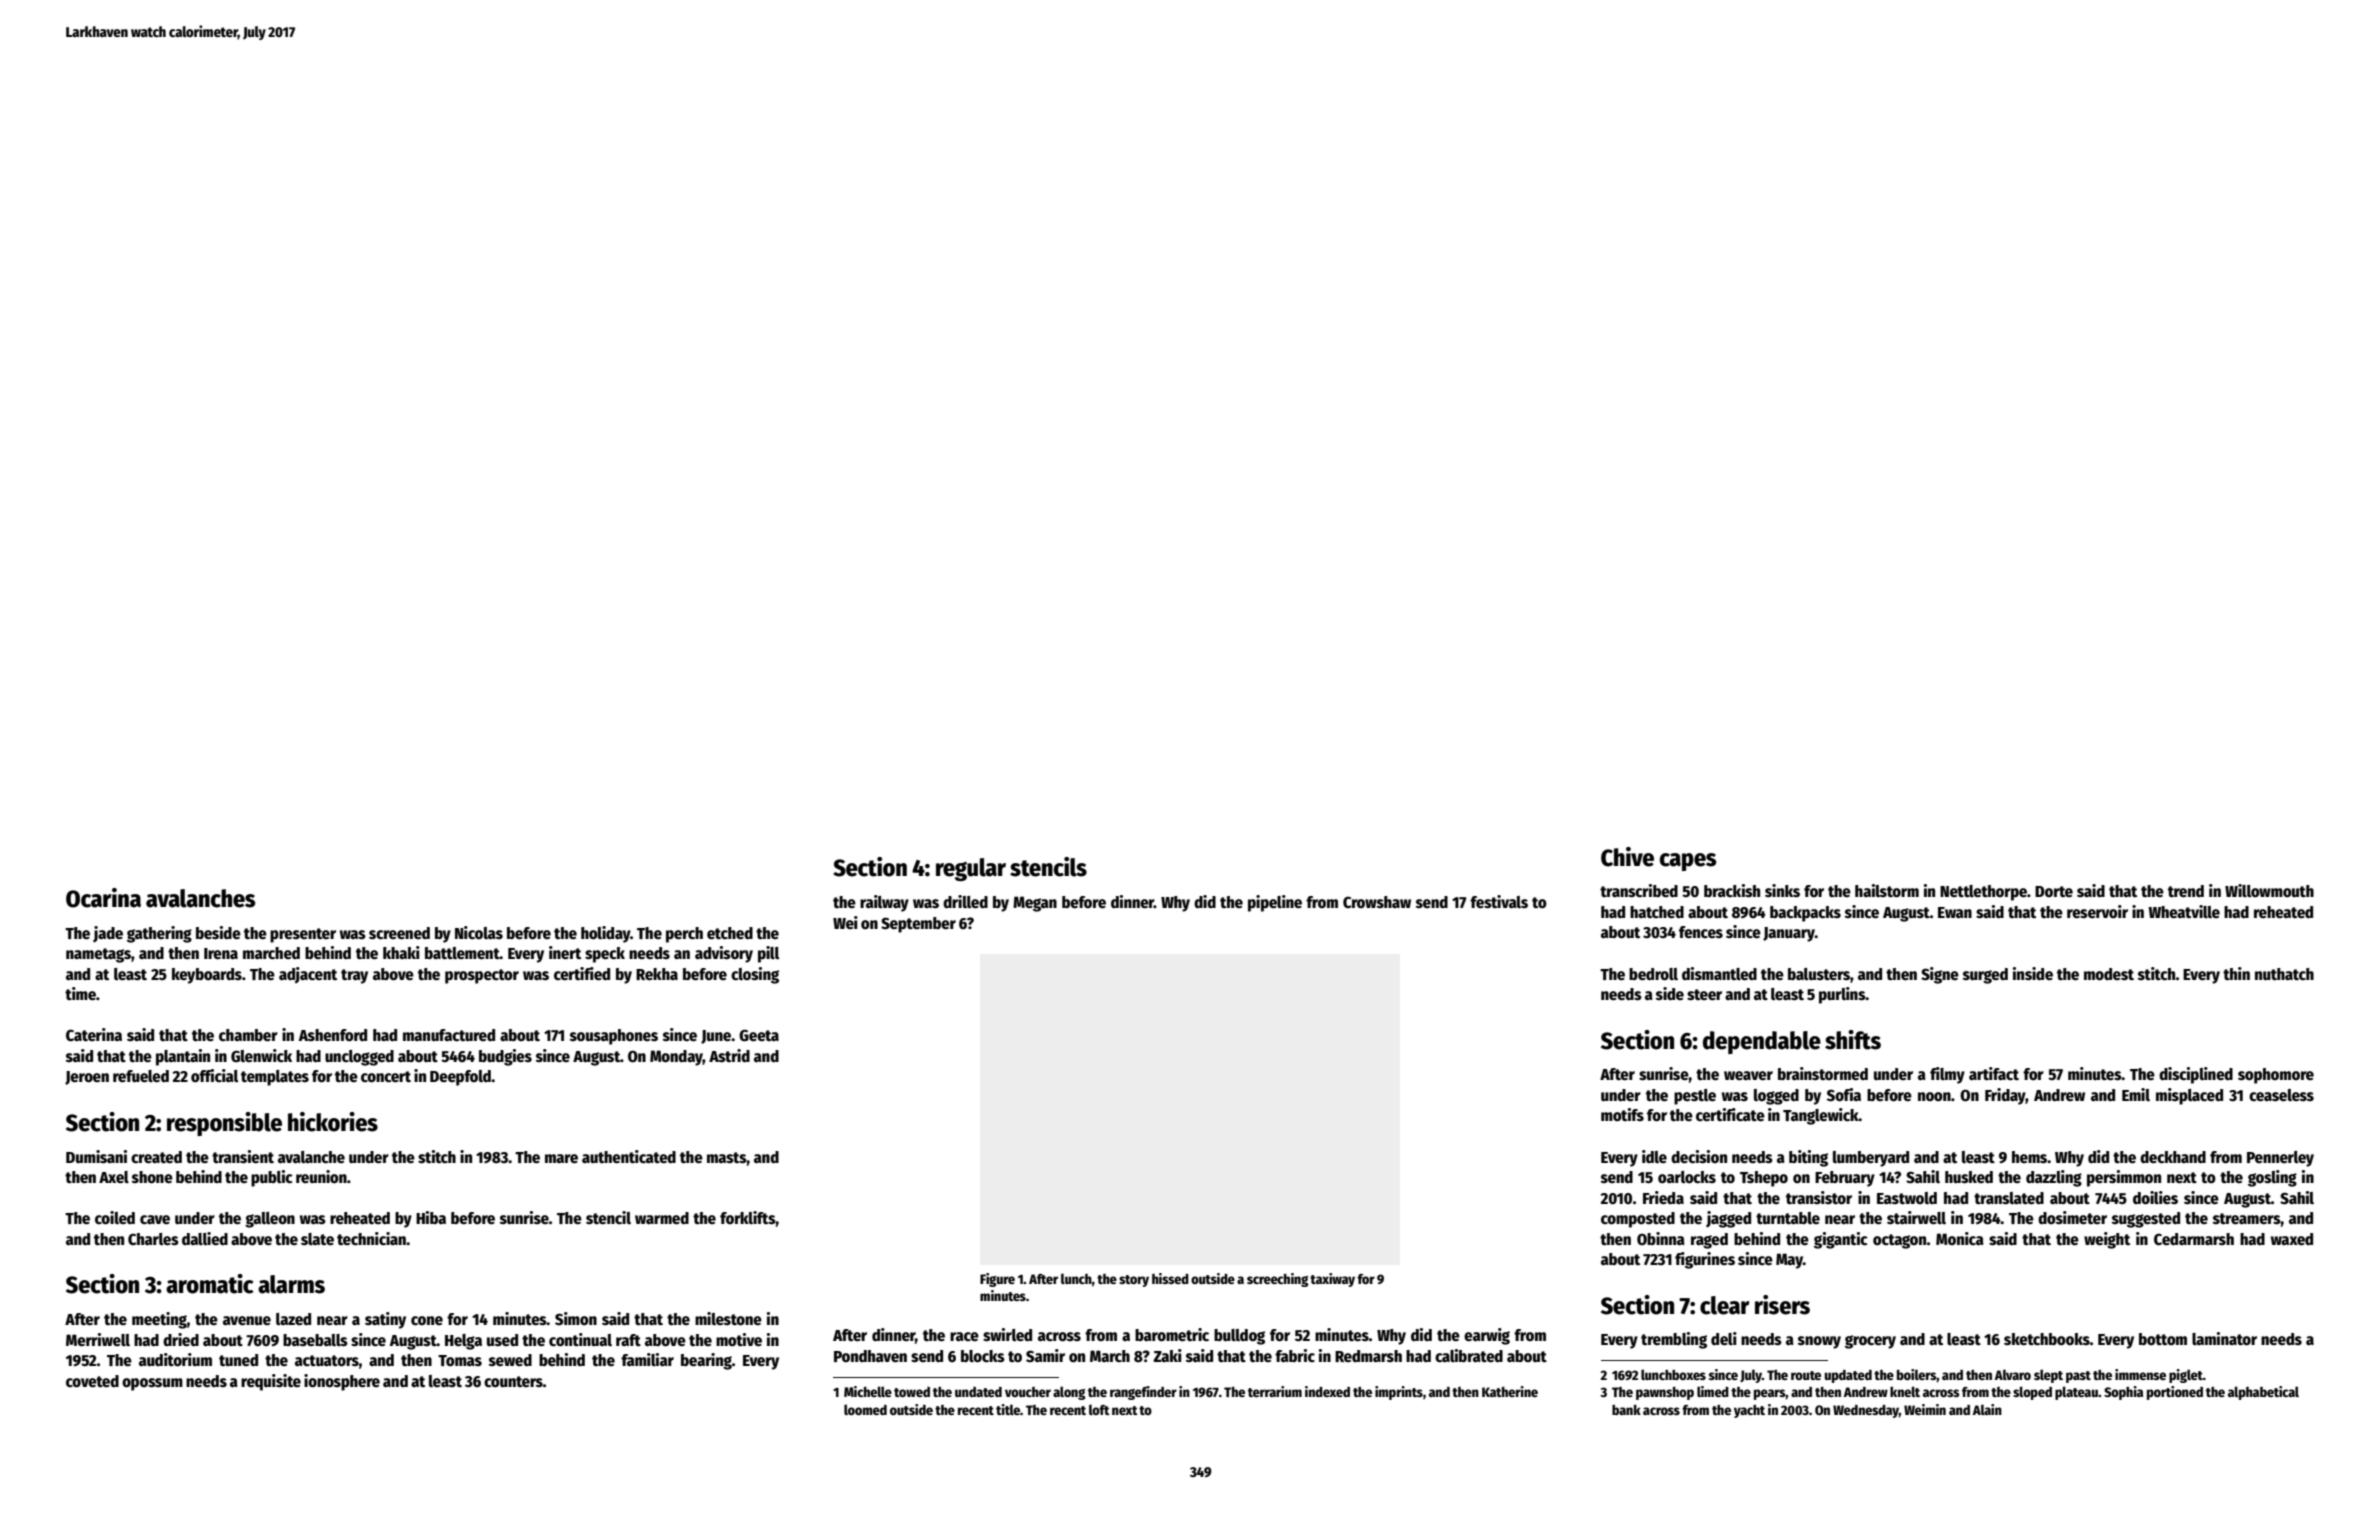 This page has width=2380, height=1540. What do you see at coordinates (727, 1157) in the page?
I see `masts` at bounding box center [727, 1157].
